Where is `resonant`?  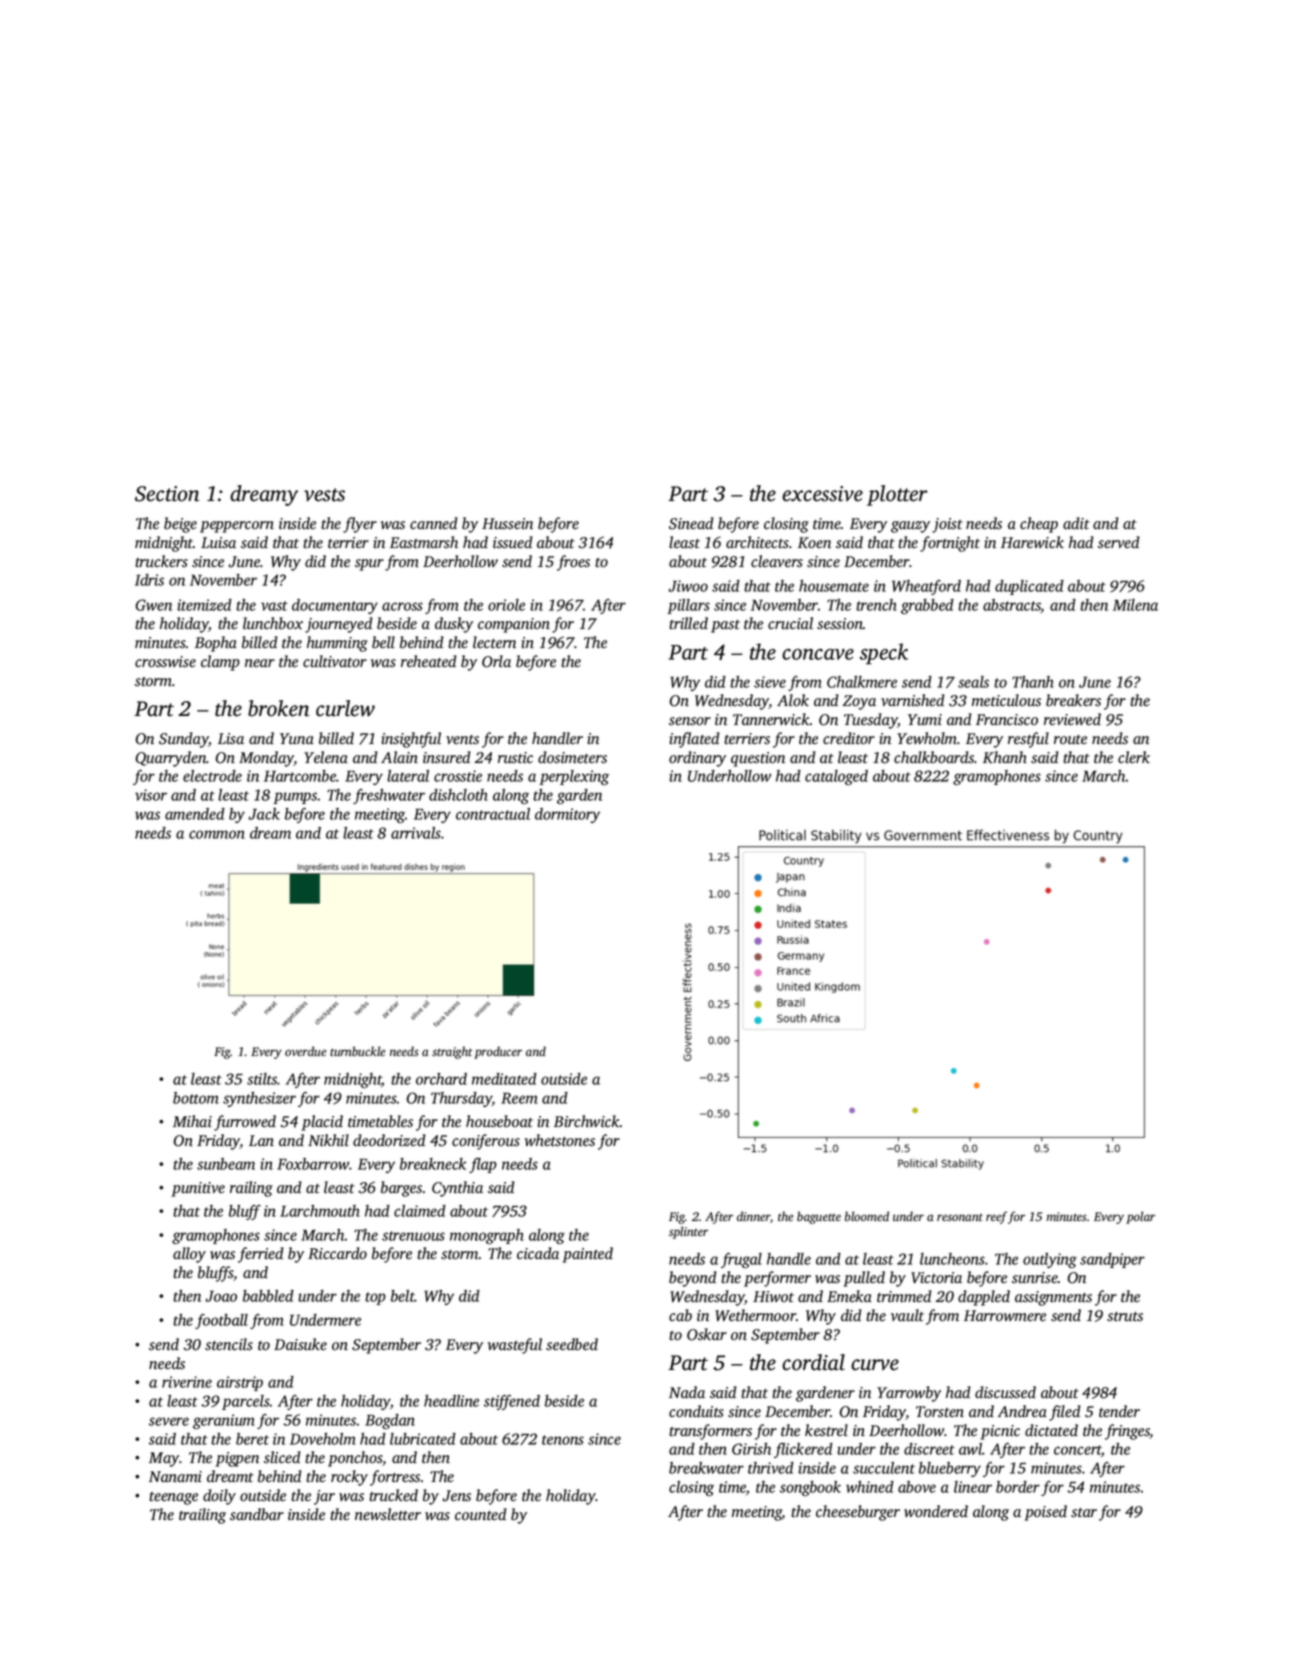 resonant is located at coordinates (960, 1217).
